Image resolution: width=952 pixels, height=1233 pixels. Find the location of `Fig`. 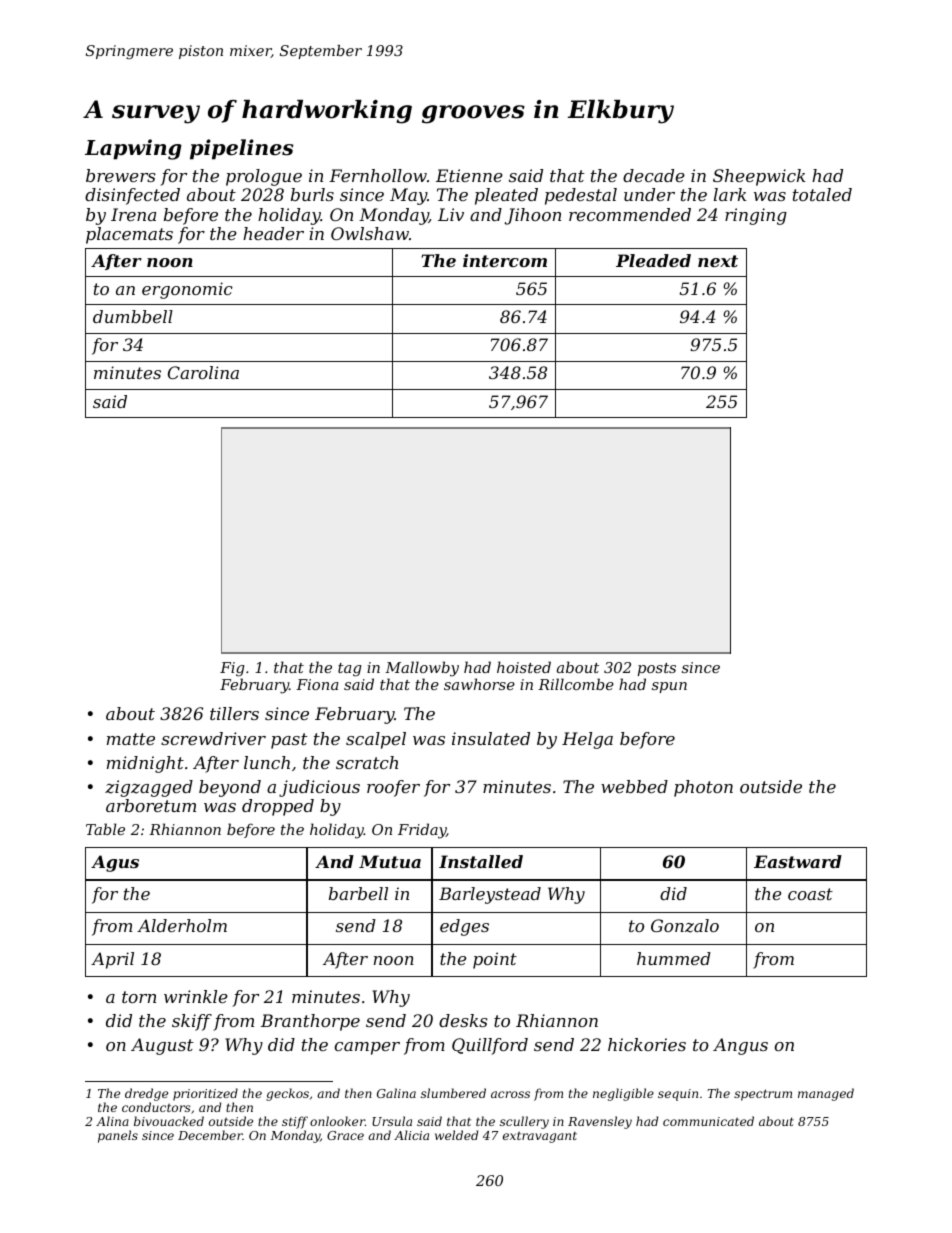

Fig is located at coordinates (232, 669).
